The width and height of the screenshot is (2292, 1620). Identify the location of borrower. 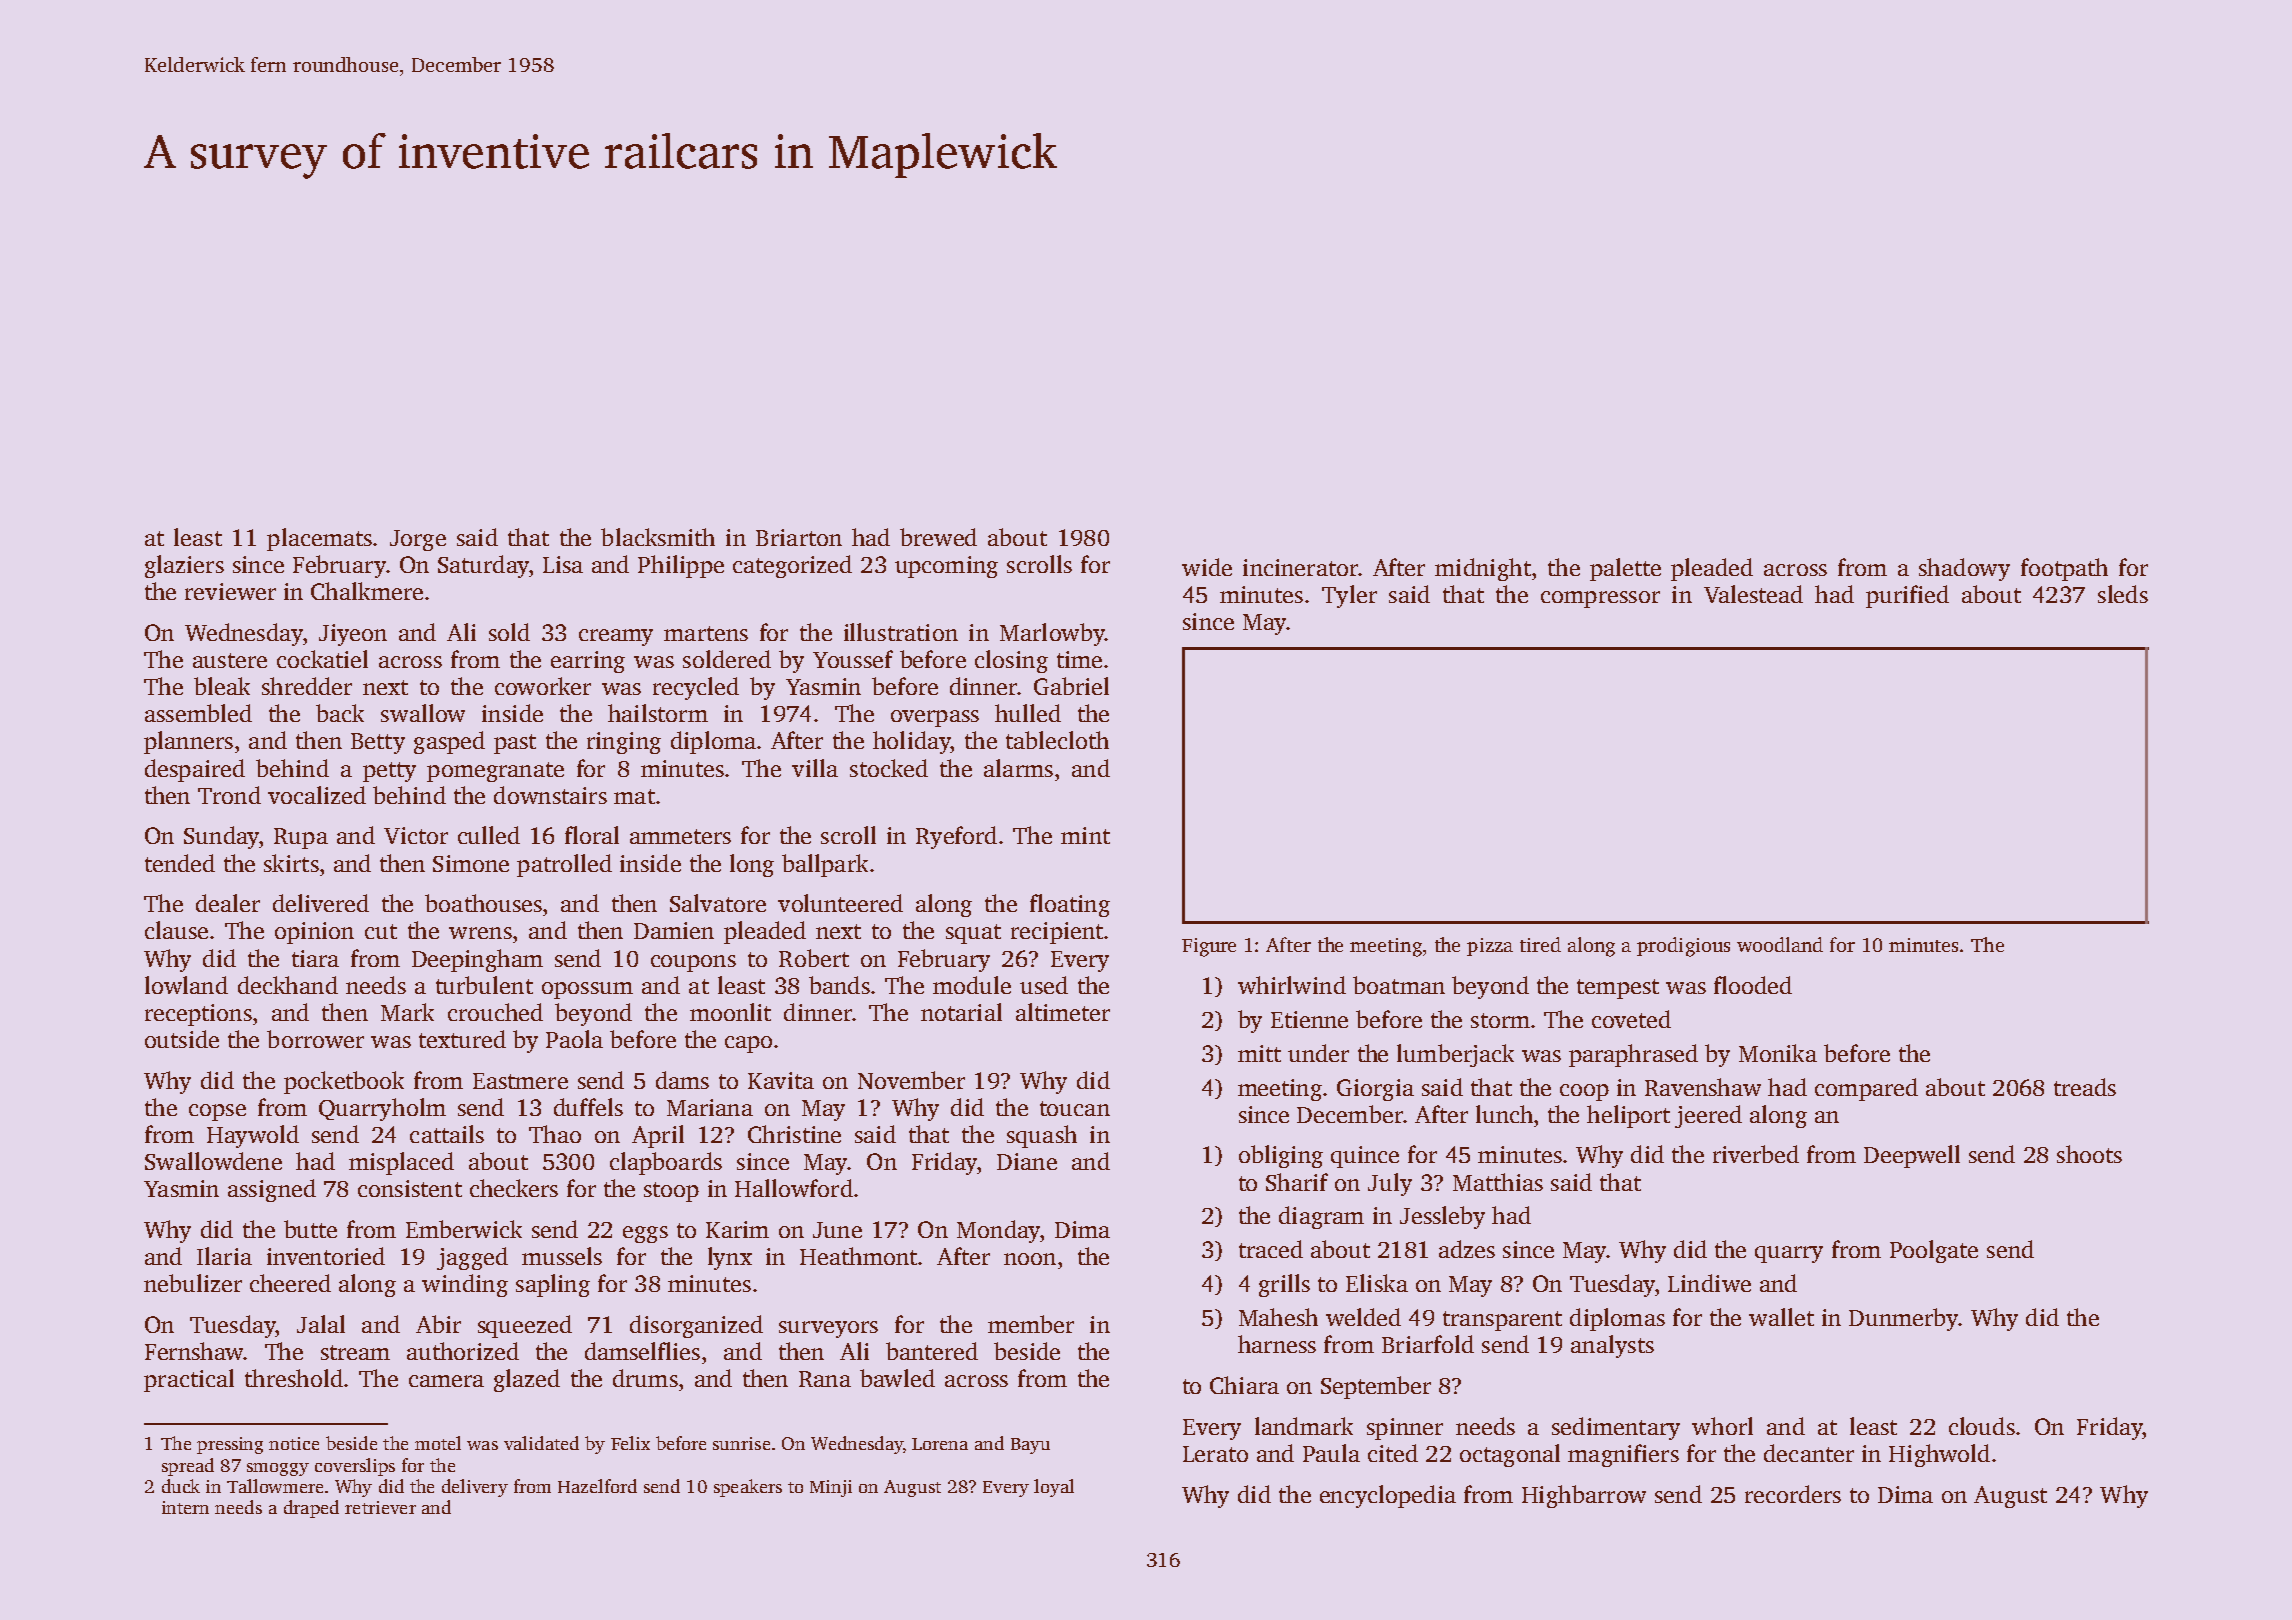
(315, 1039).
